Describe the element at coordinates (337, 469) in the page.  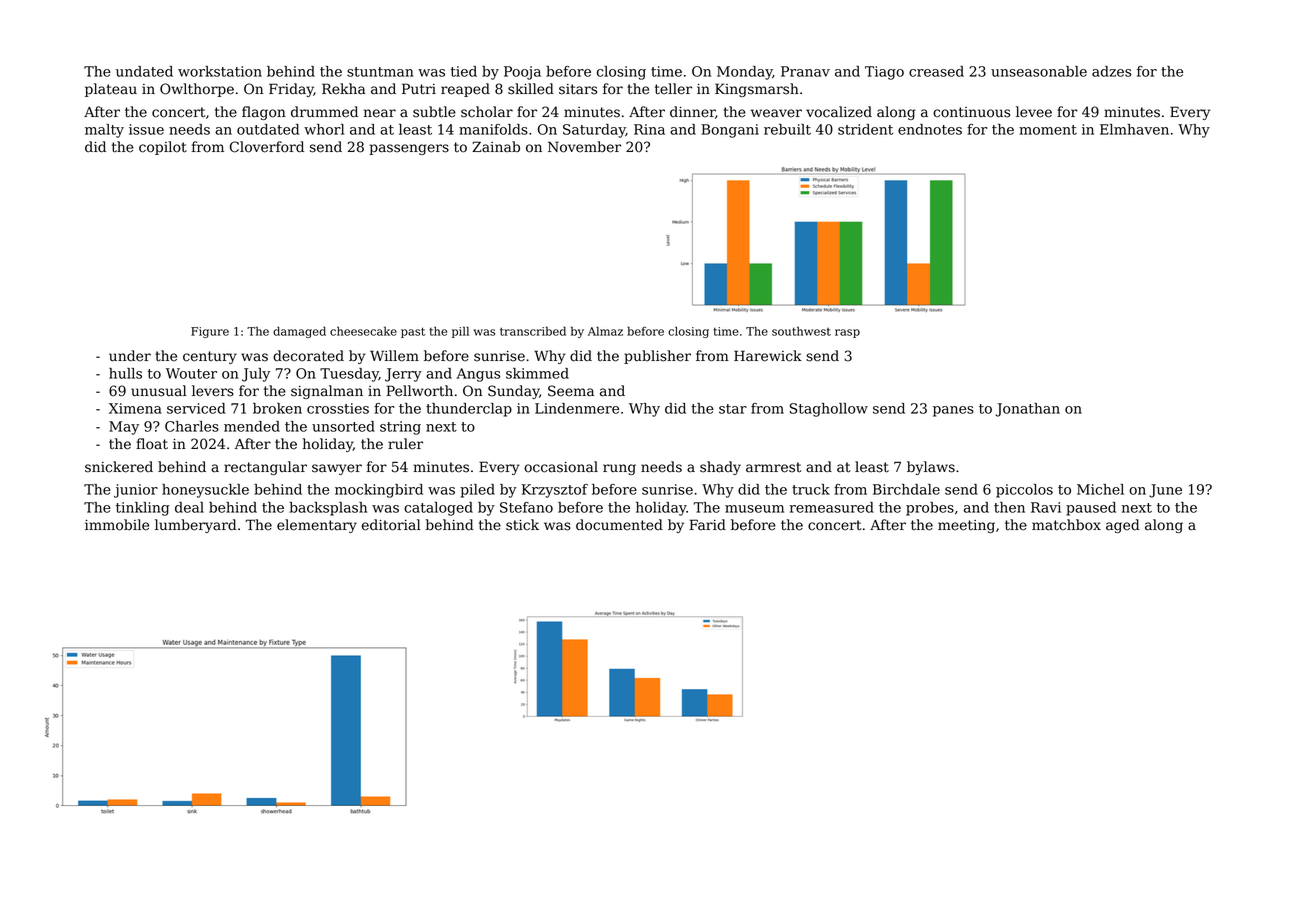
I see `sawyer` at that location.
